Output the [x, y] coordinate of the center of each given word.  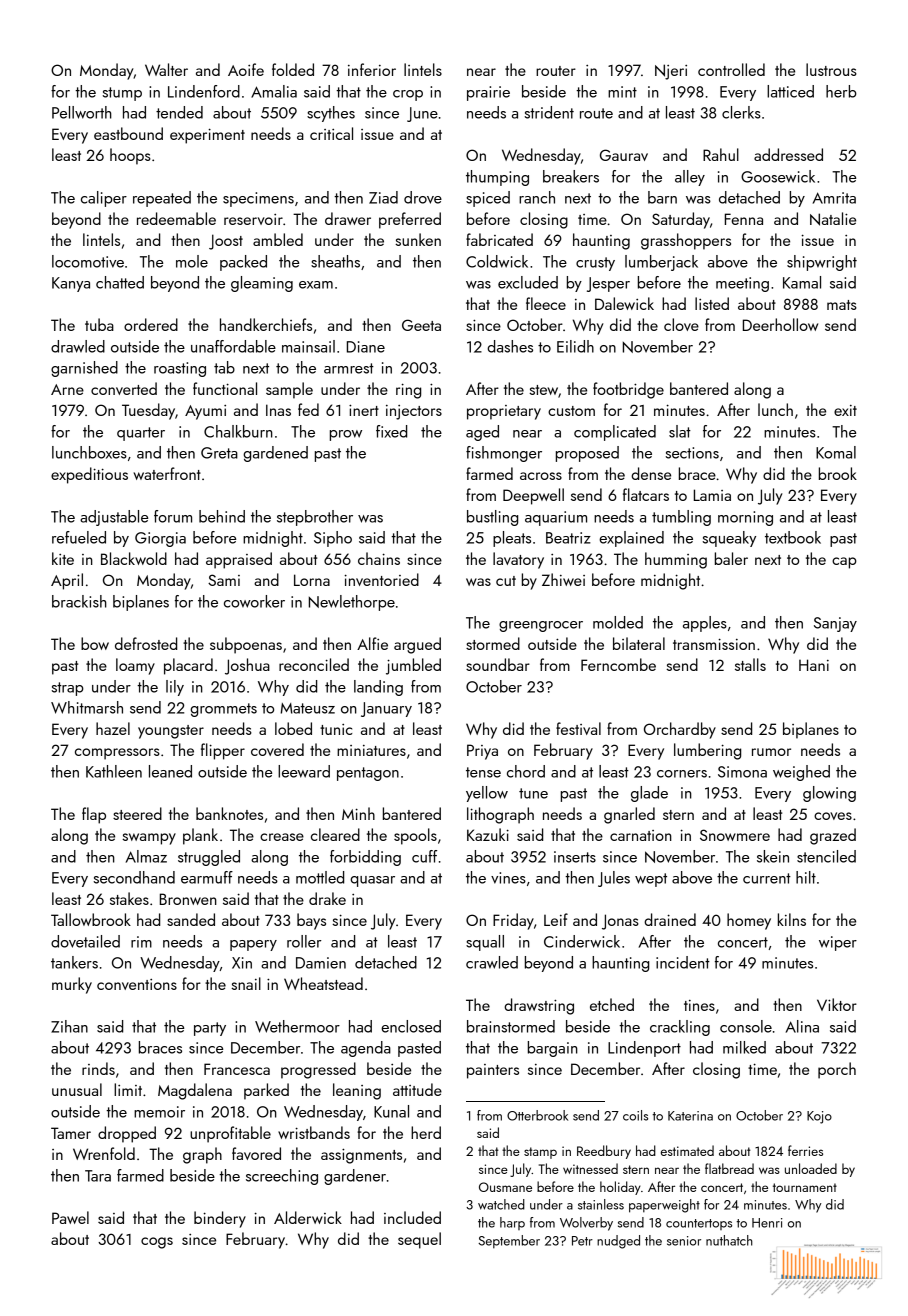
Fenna [744, 219]
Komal [836, 452]
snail [246, 983]
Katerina [690, 1116]
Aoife [246, 69]
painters [493, 1071]
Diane [366, 347]
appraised [239, 560]
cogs [157, 1243]
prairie [488, 93]
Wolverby [586, 1224]
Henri [767, 1223]
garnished [84, 369]
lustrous [831, 69]
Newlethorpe [352, 603]
